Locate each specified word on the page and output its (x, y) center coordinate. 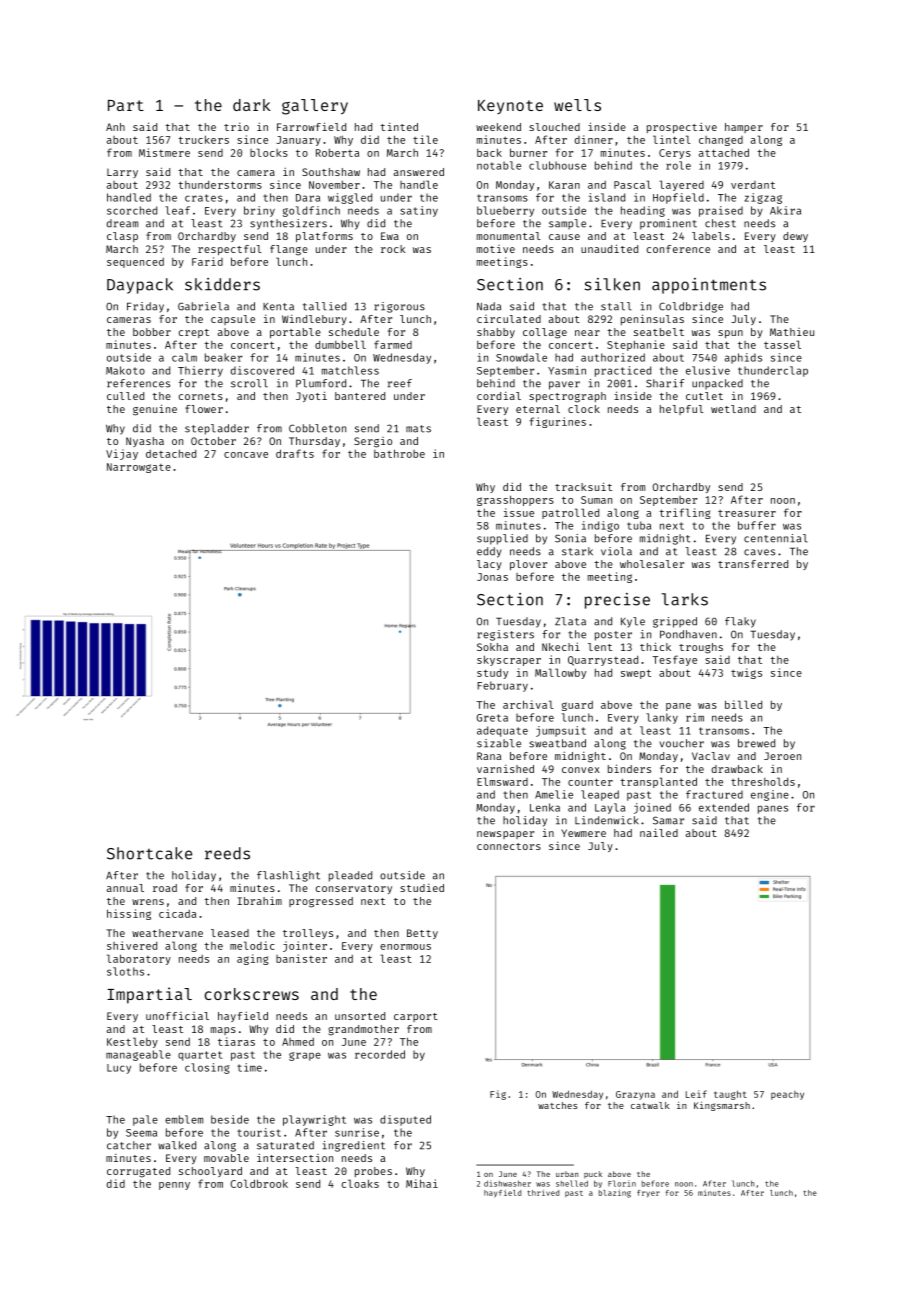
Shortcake (149, 853)
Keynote (510, 107)
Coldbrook (259, 1183)
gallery (315, 107)
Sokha (492, 647)
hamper (744, 128)
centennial (776, 538)
